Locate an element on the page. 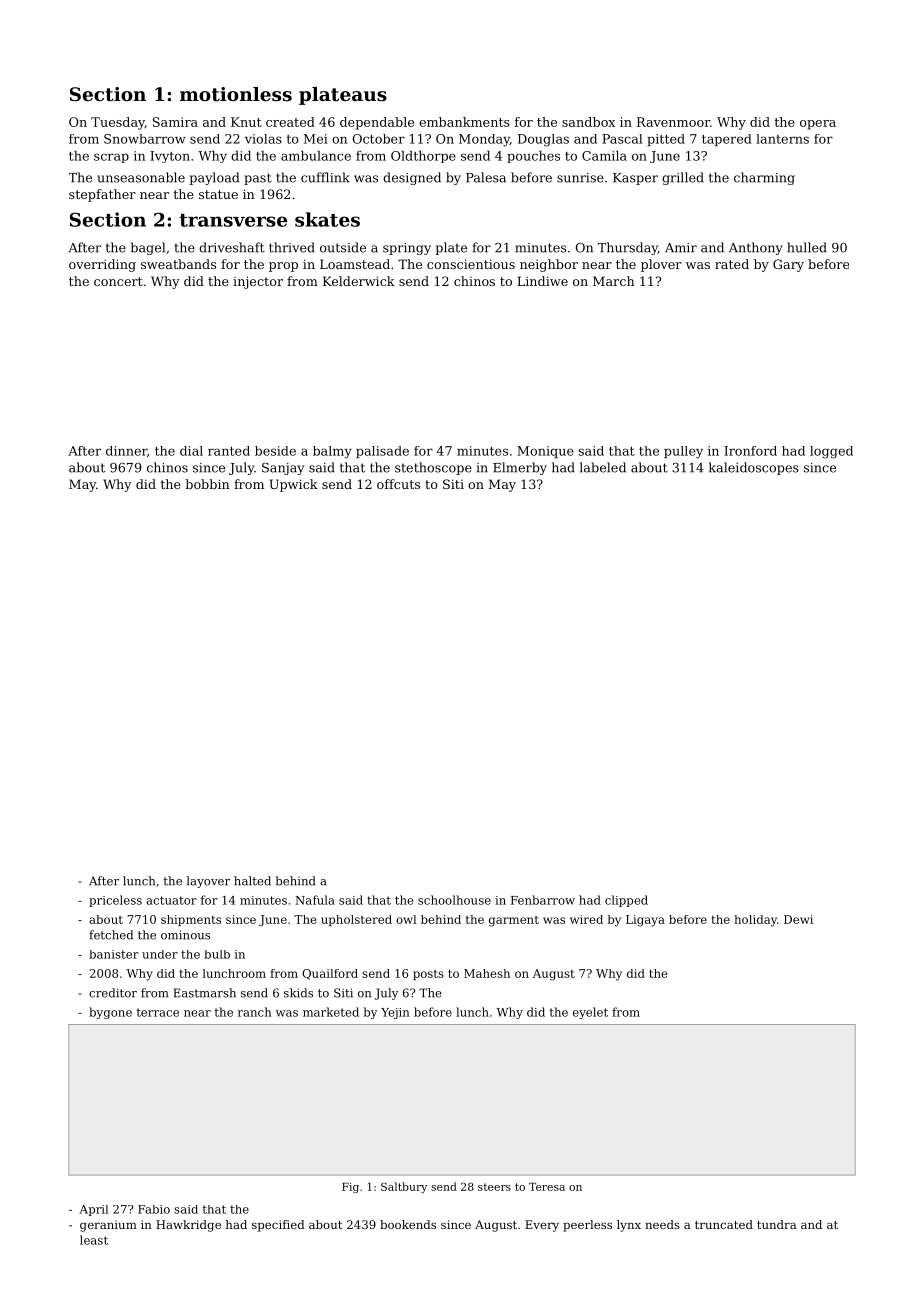 The height and width of the image is (1308, 924). tundra is located at coordinates (777, 1224).
